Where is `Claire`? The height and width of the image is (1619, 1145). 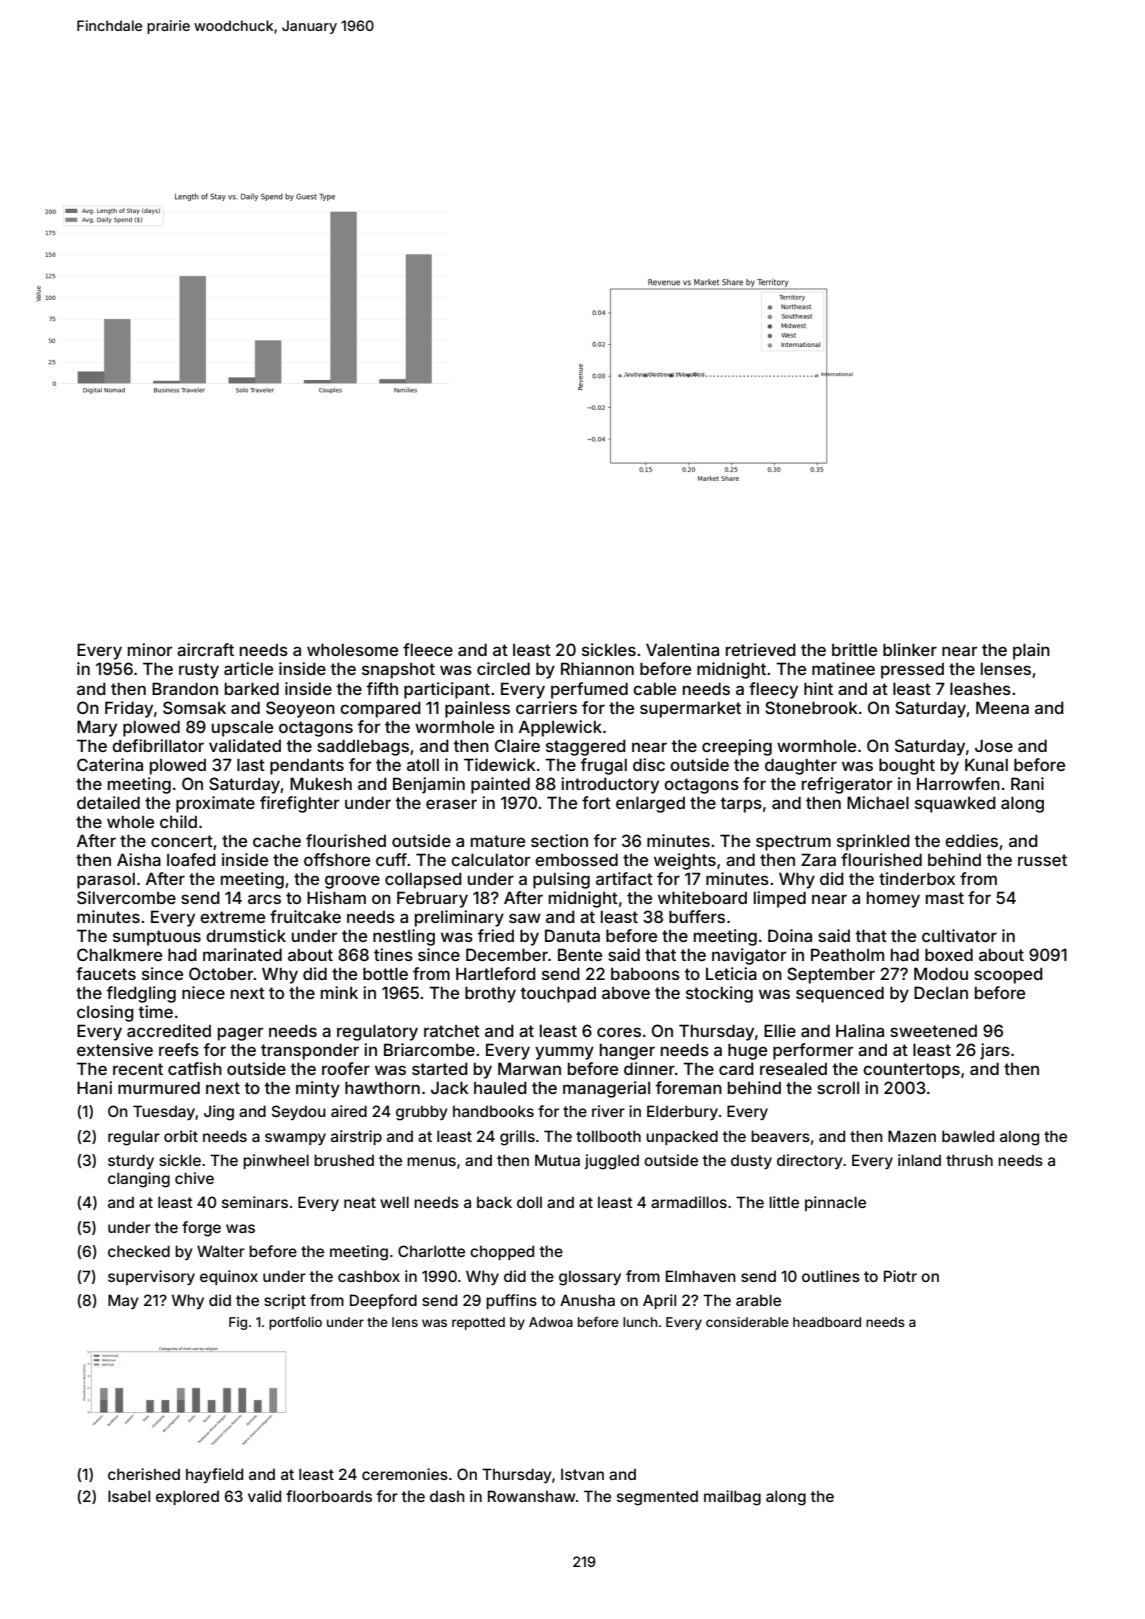 Claire is located at coordinates (517, 745).
